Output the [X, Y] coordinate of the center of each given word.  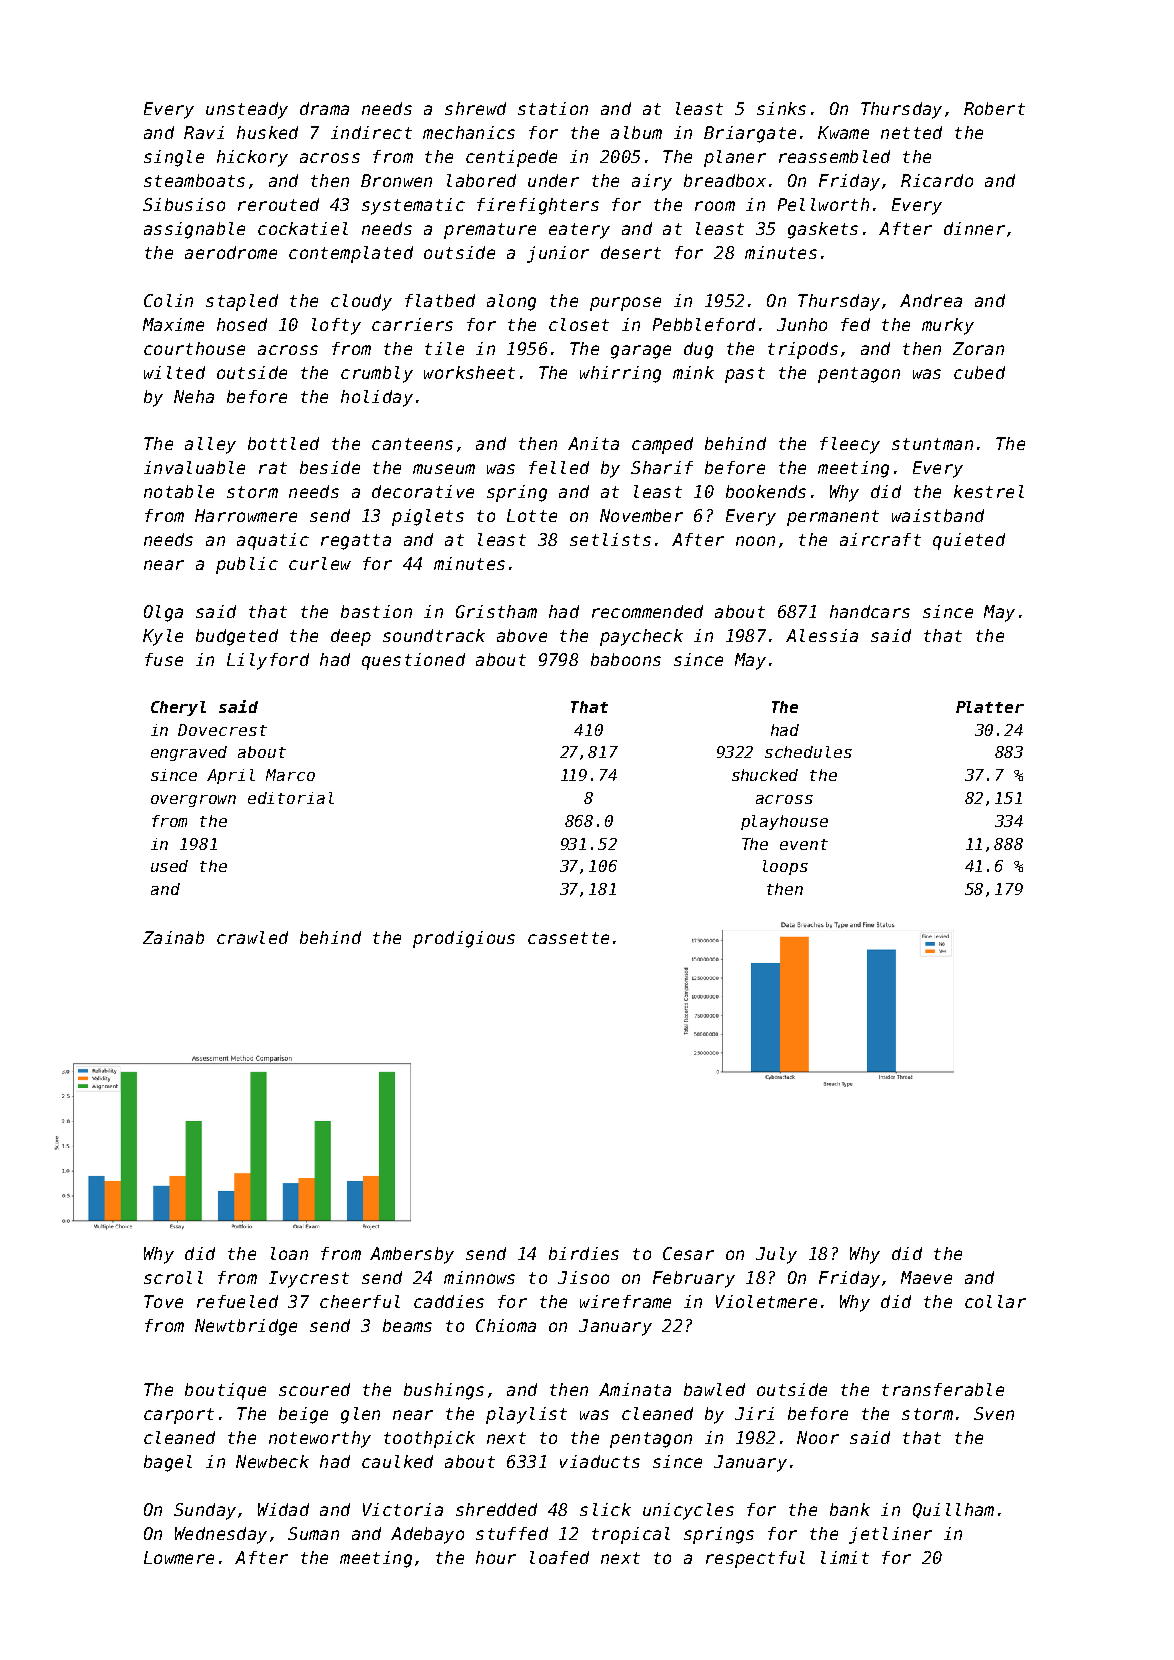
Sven [994, 1413]
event [804, 844]
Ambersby [412, 1255]
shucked [765, 775]
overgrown [193, 801]
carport [179, 1416]
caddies [449, 1301]
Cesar [688, 1253]
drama [324, 108]
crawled [252, 937]
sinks [781, 108]
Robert [994, 108]
